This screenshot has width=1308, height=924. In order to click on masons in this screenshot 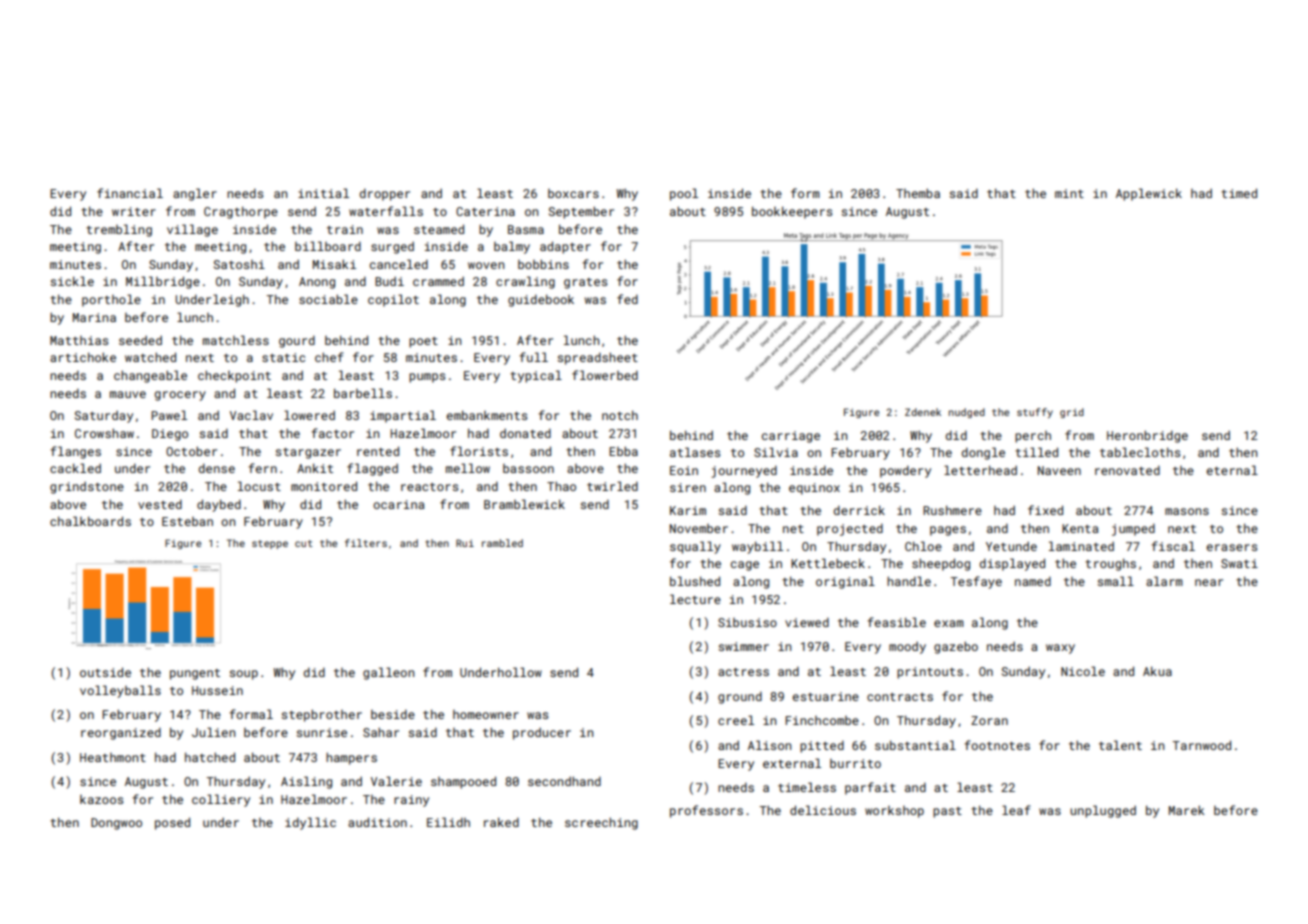, I will do `click(1187, 511)`.
